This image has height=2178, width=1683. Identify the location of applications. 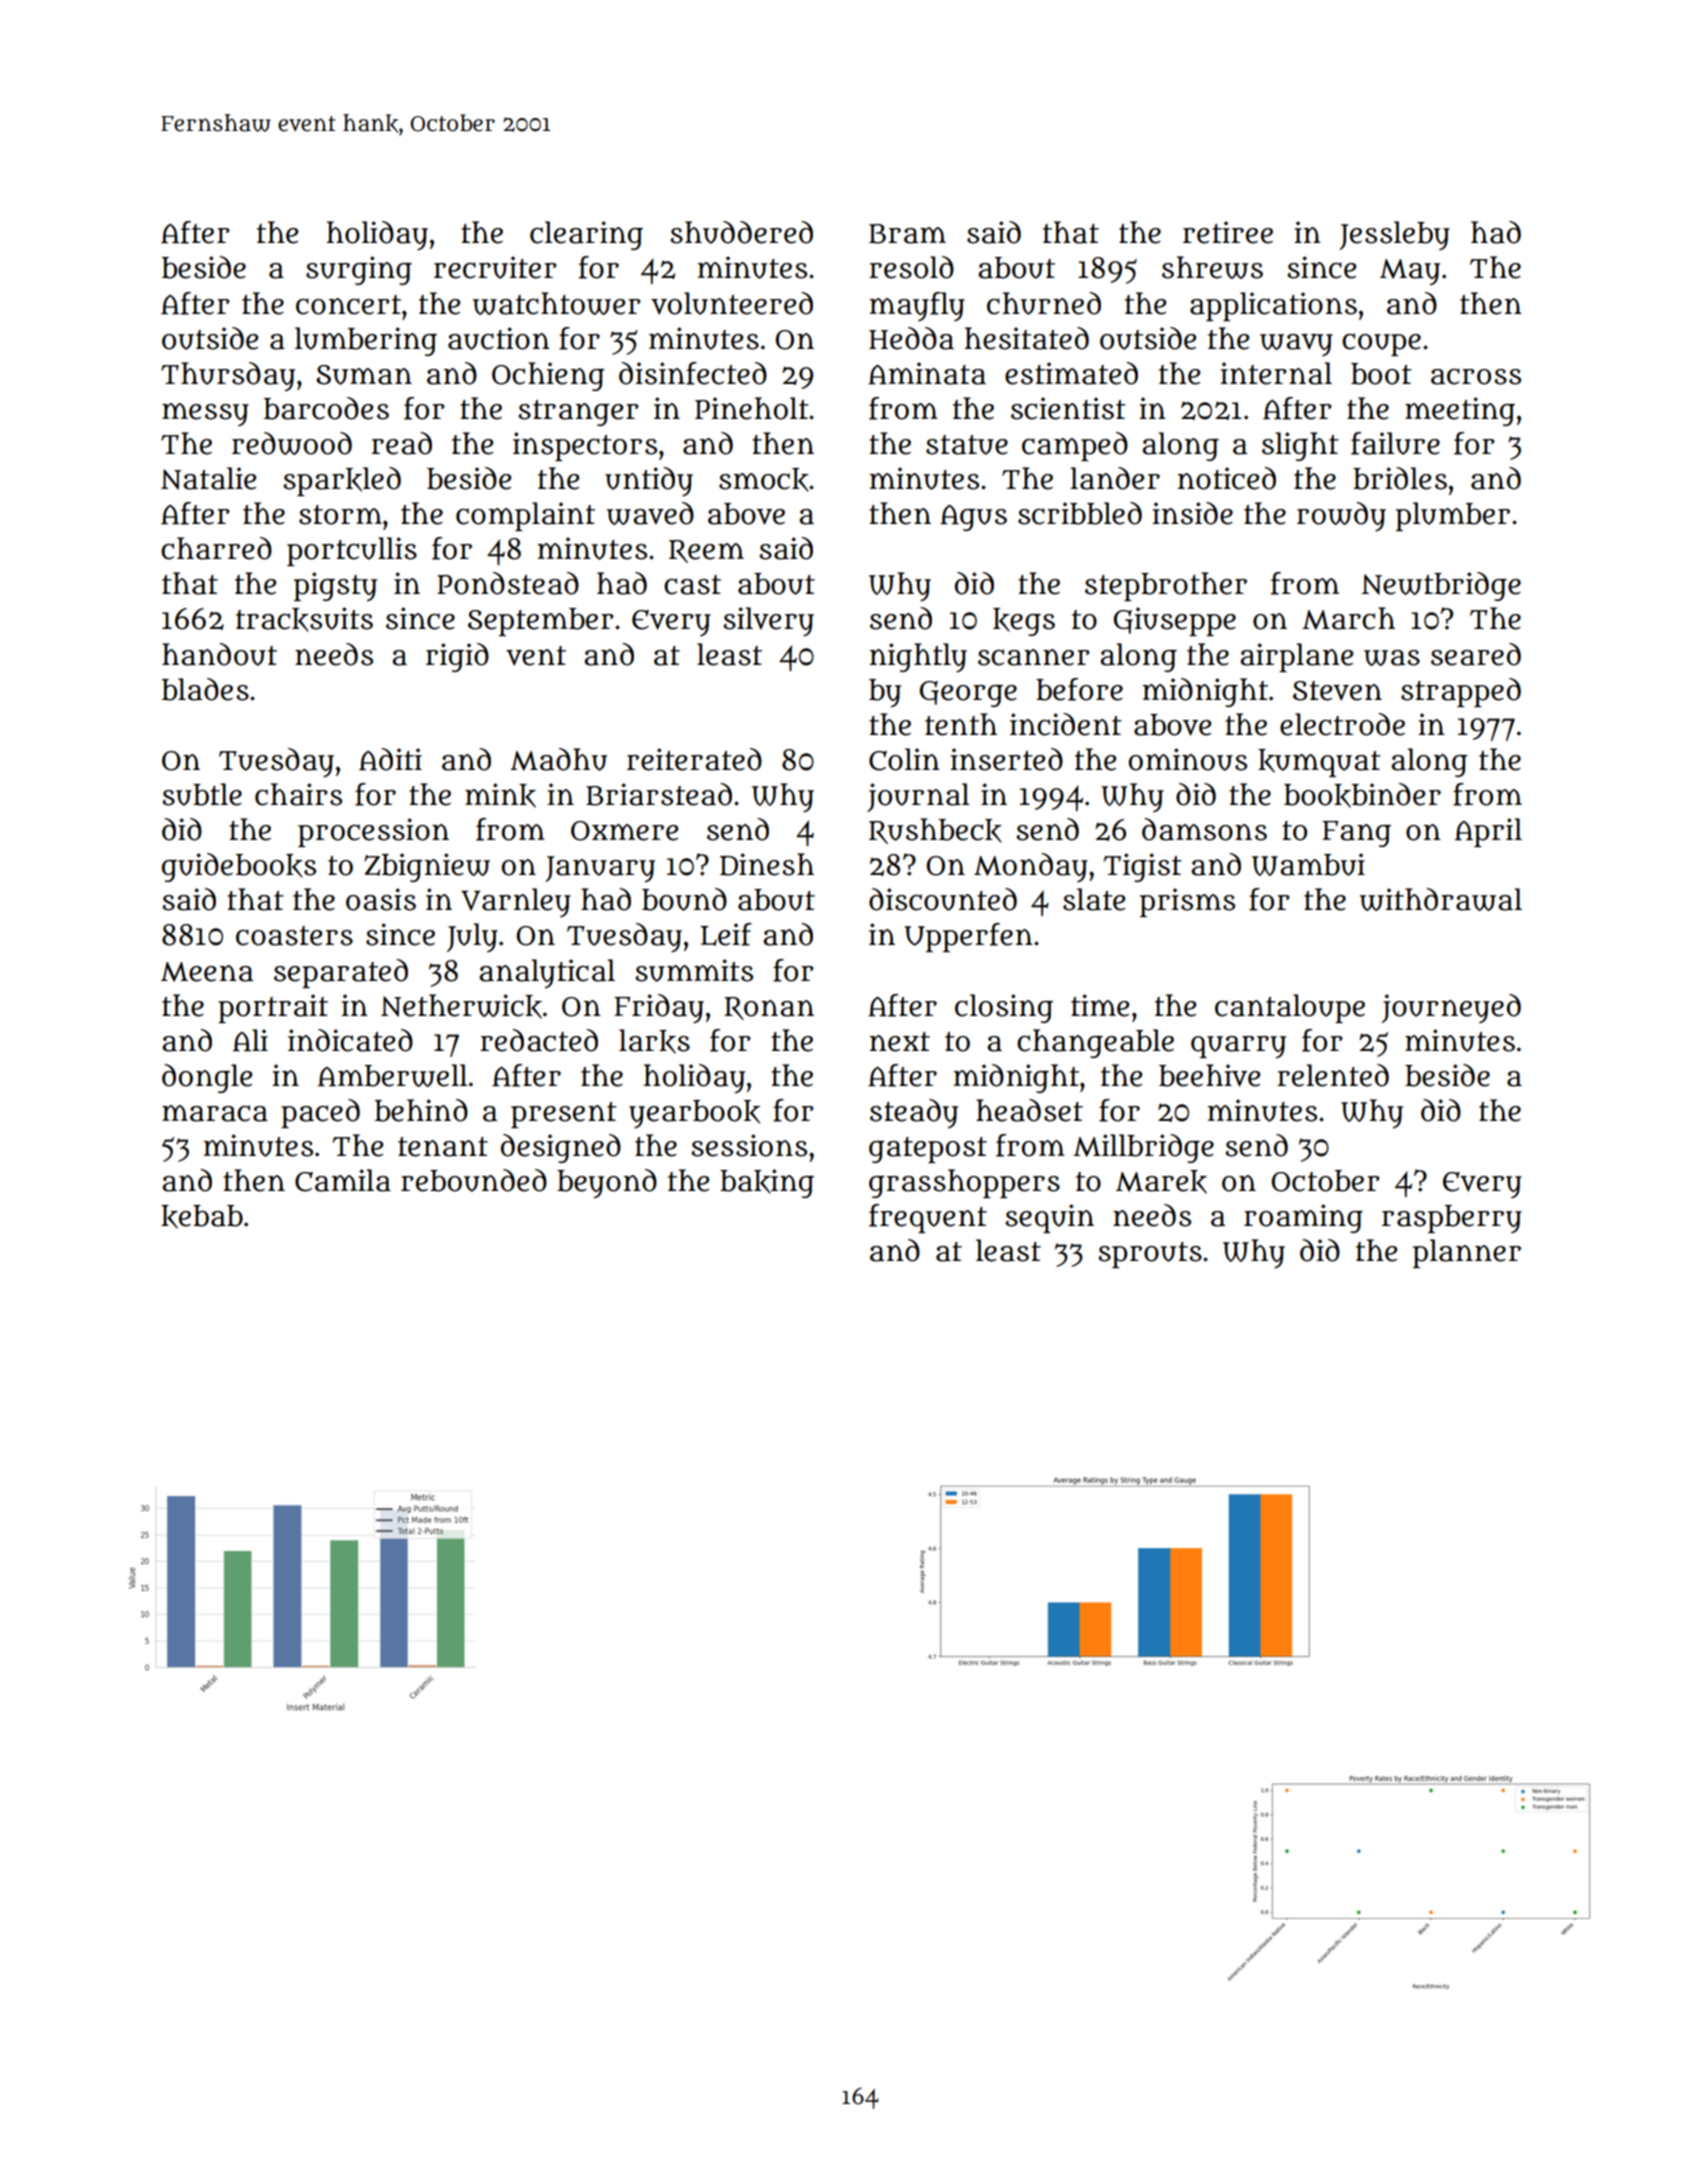
(1273, 306).
